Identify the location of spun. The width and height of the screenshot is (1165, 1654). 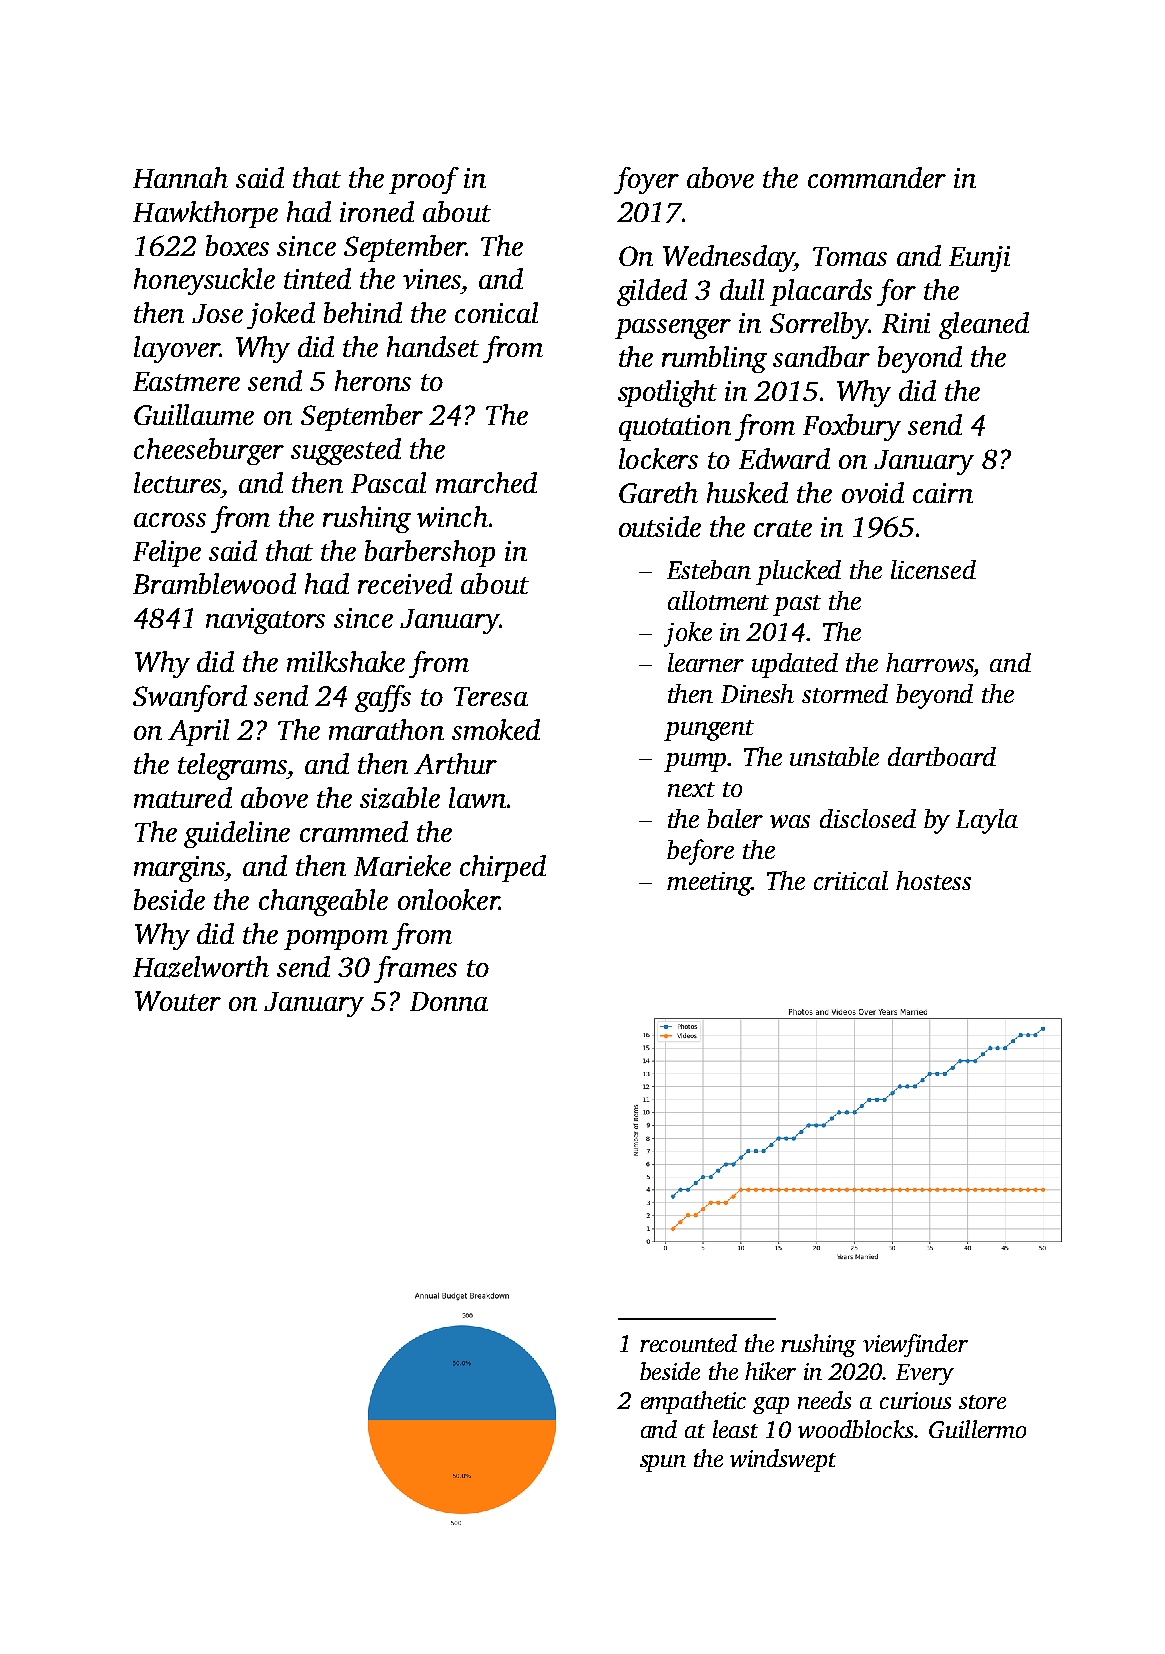
(663, 1463).
